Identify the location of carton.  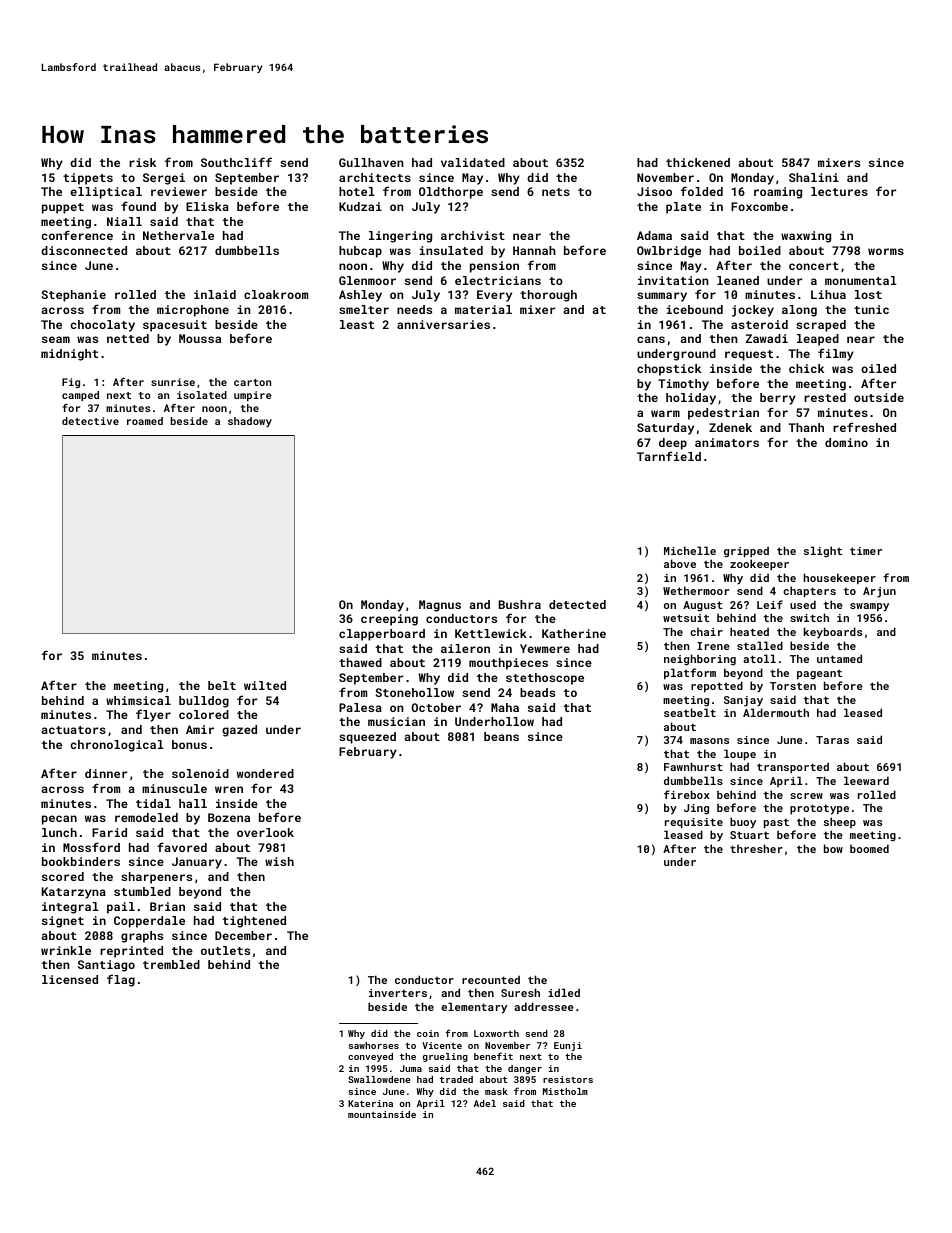
(252, 382).
